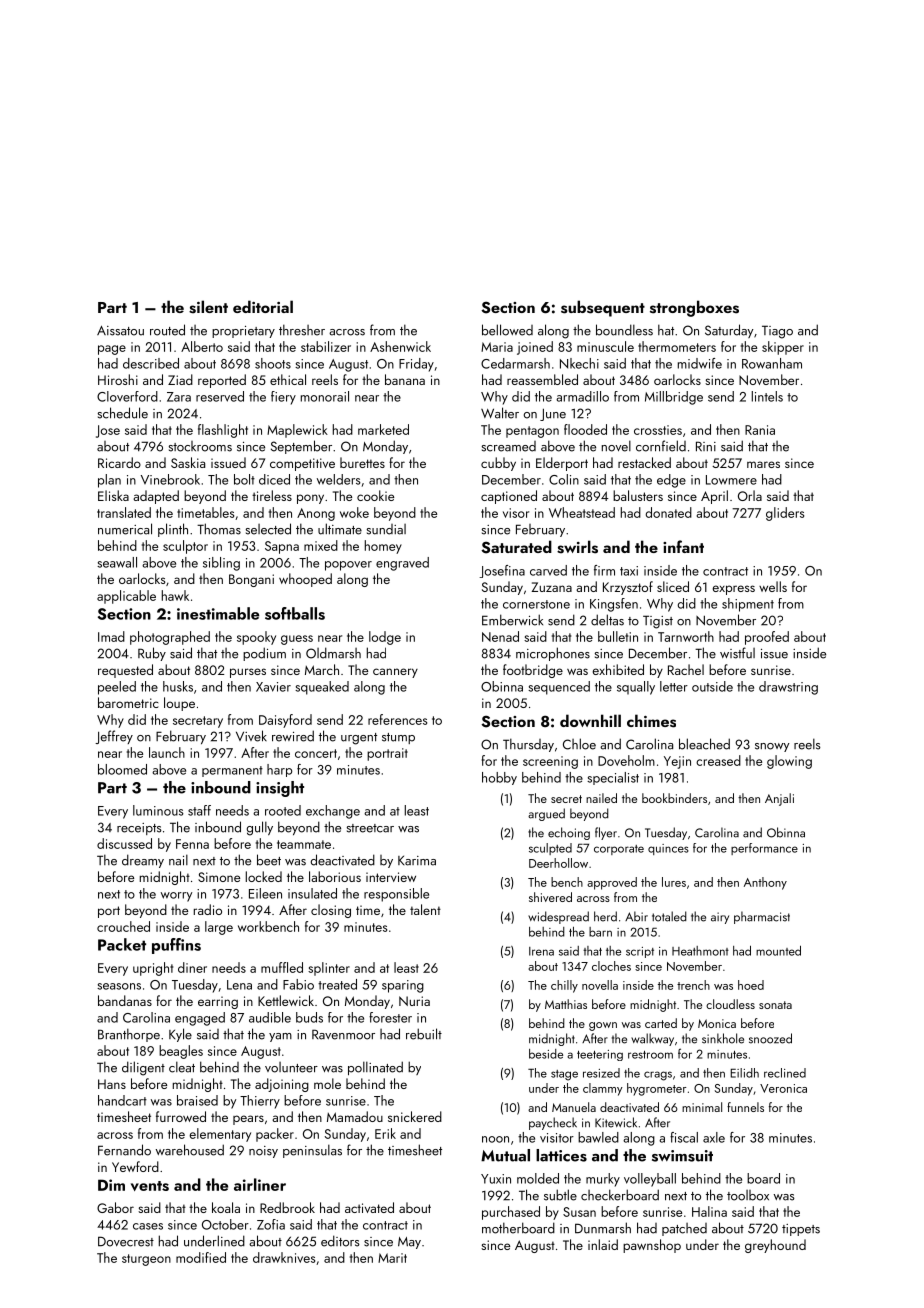  I want to click on sliced, so click(673, 586).
